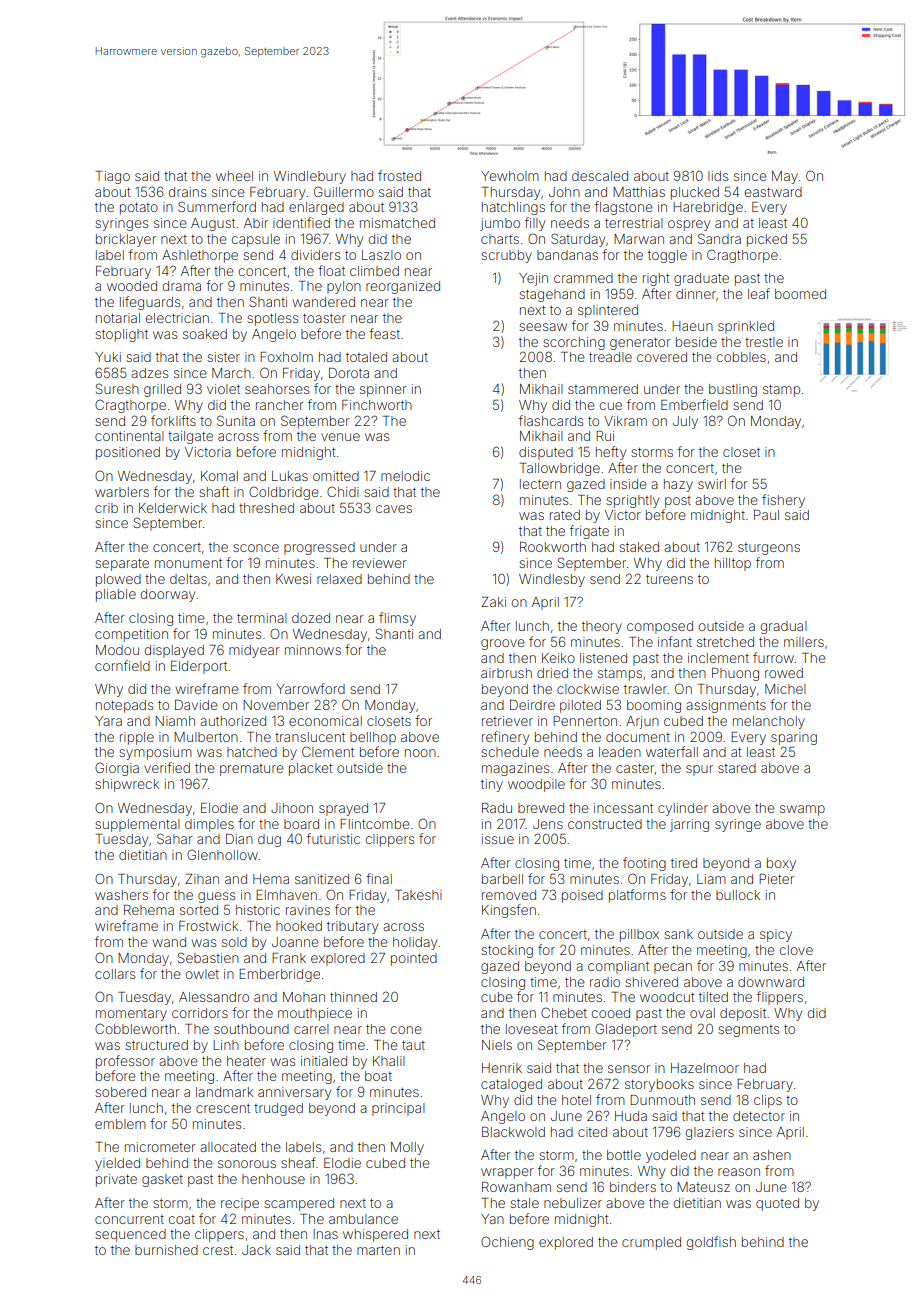 This page has height=1308, width=924. I want to click on covered, so click(662, 357).
